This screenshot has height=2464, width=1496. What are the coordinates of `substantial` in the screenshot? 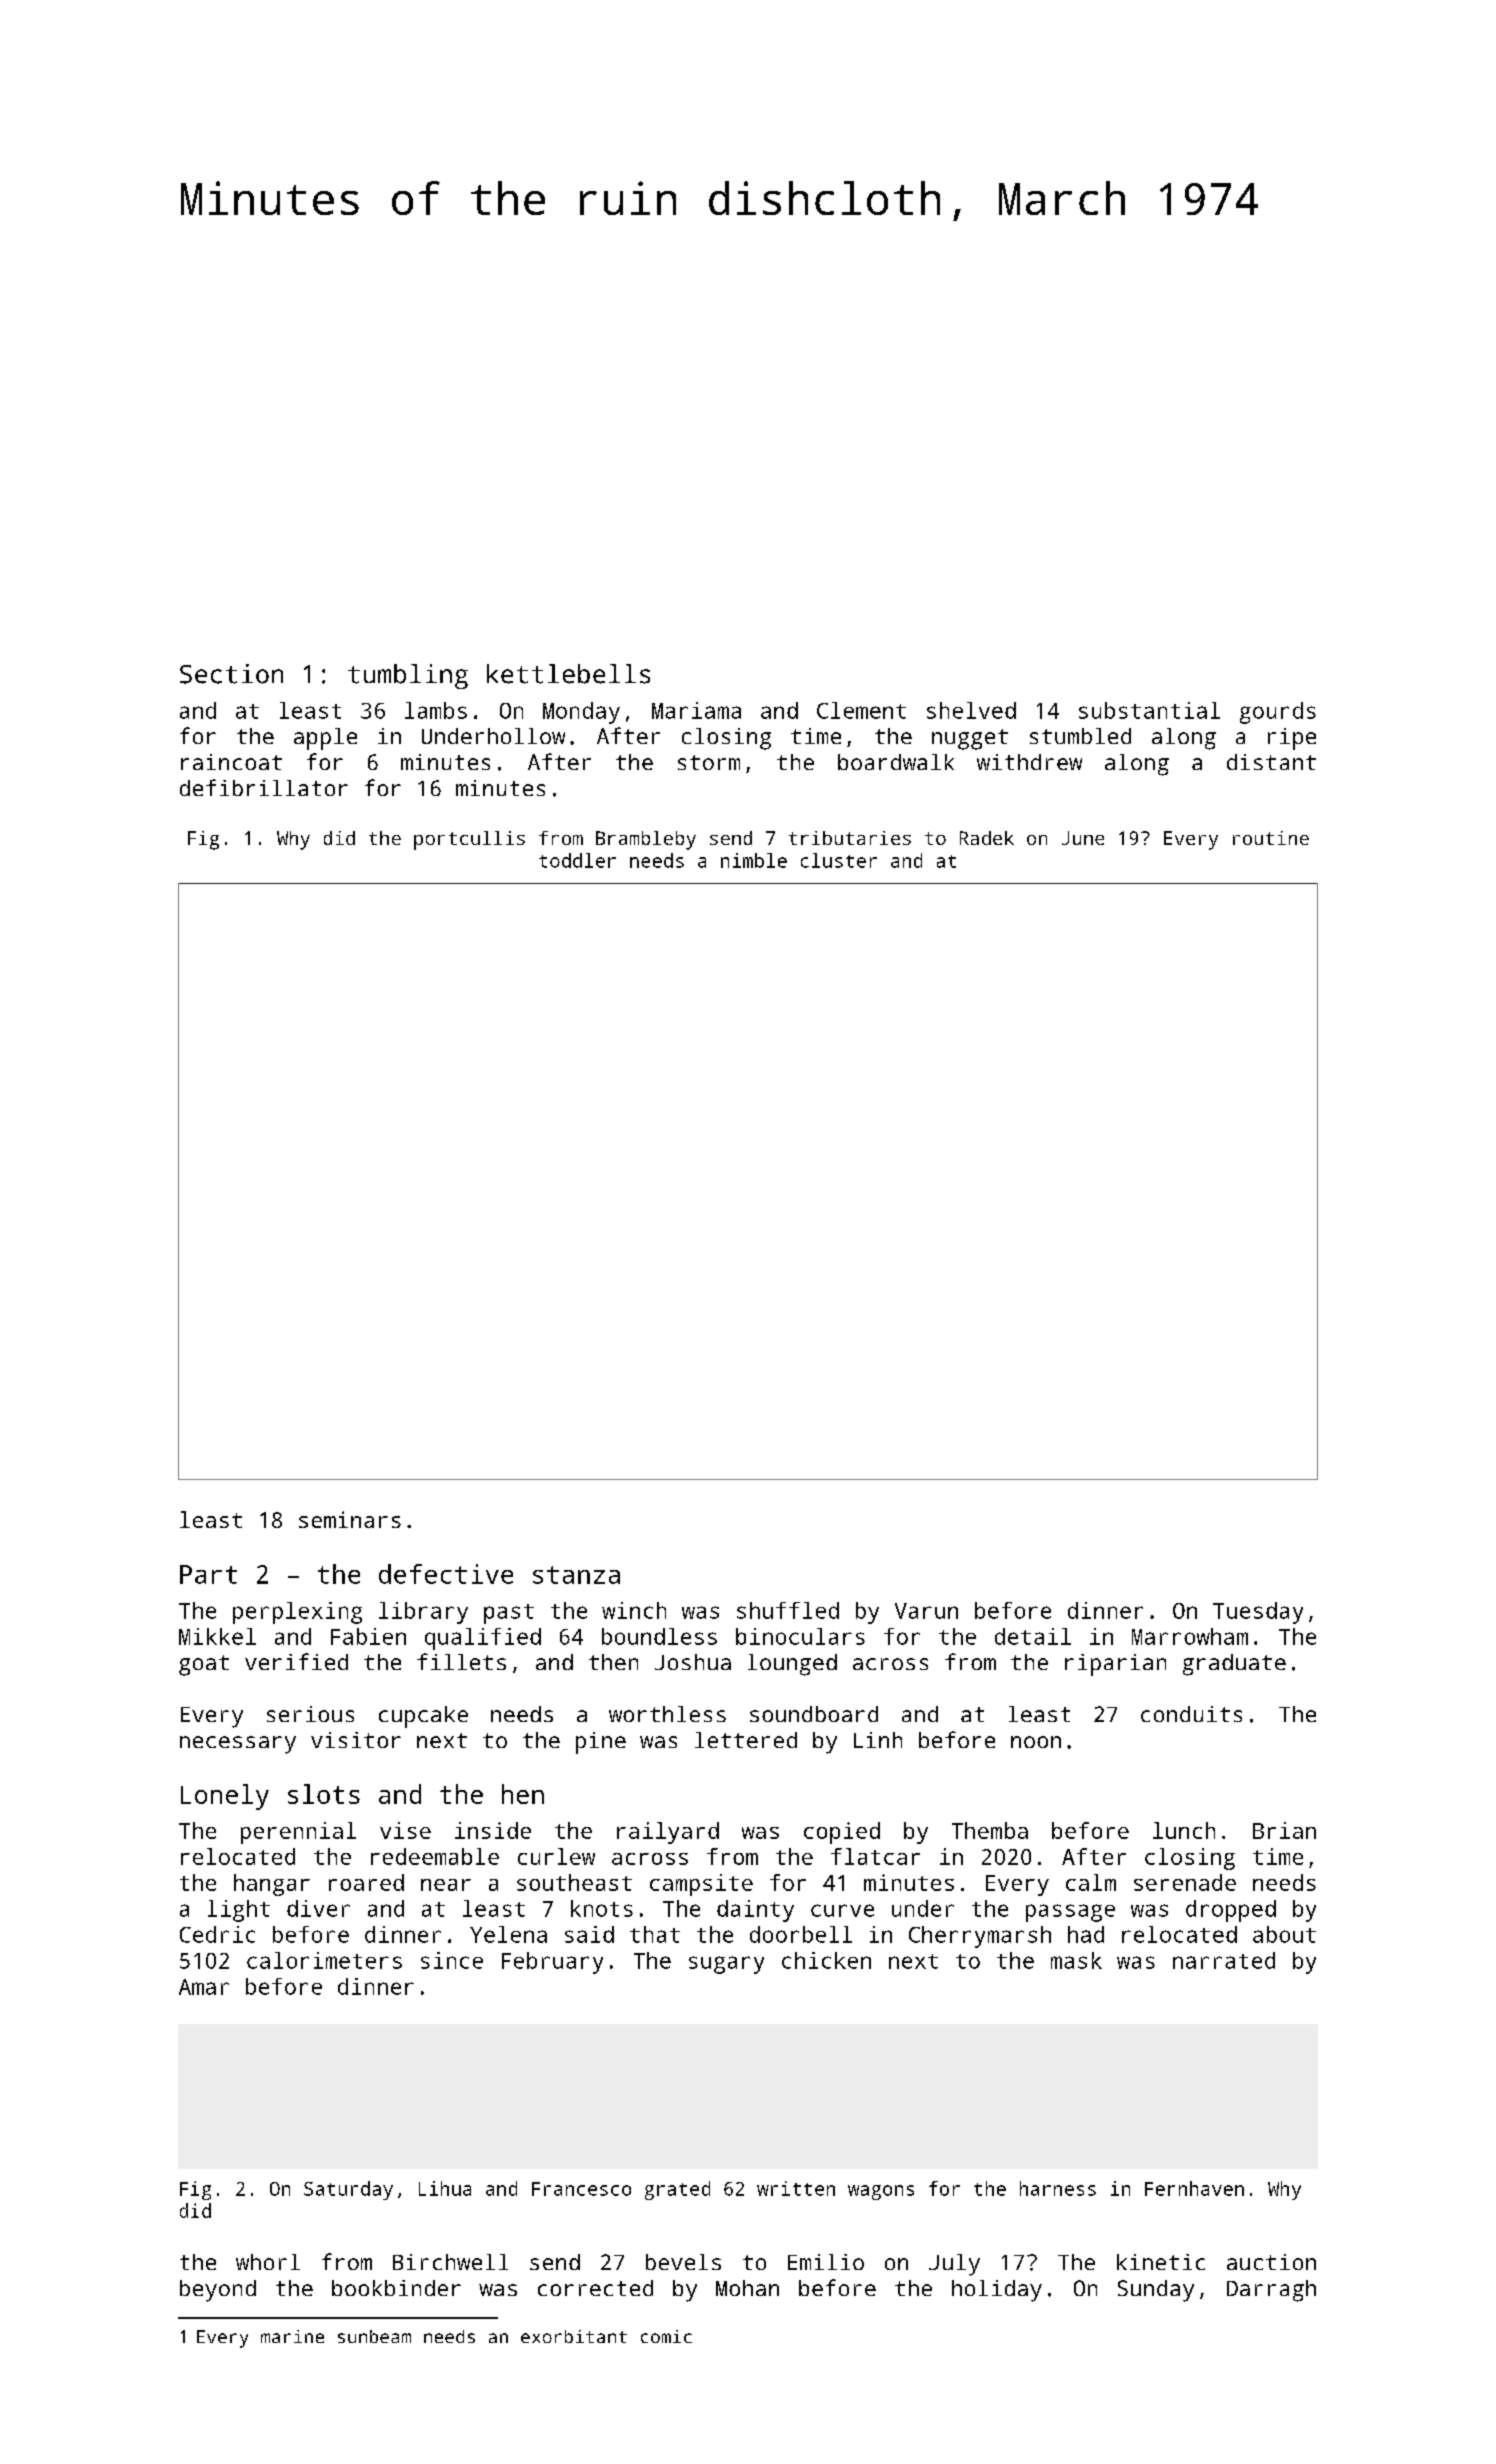 It's located at (1149, 710).
